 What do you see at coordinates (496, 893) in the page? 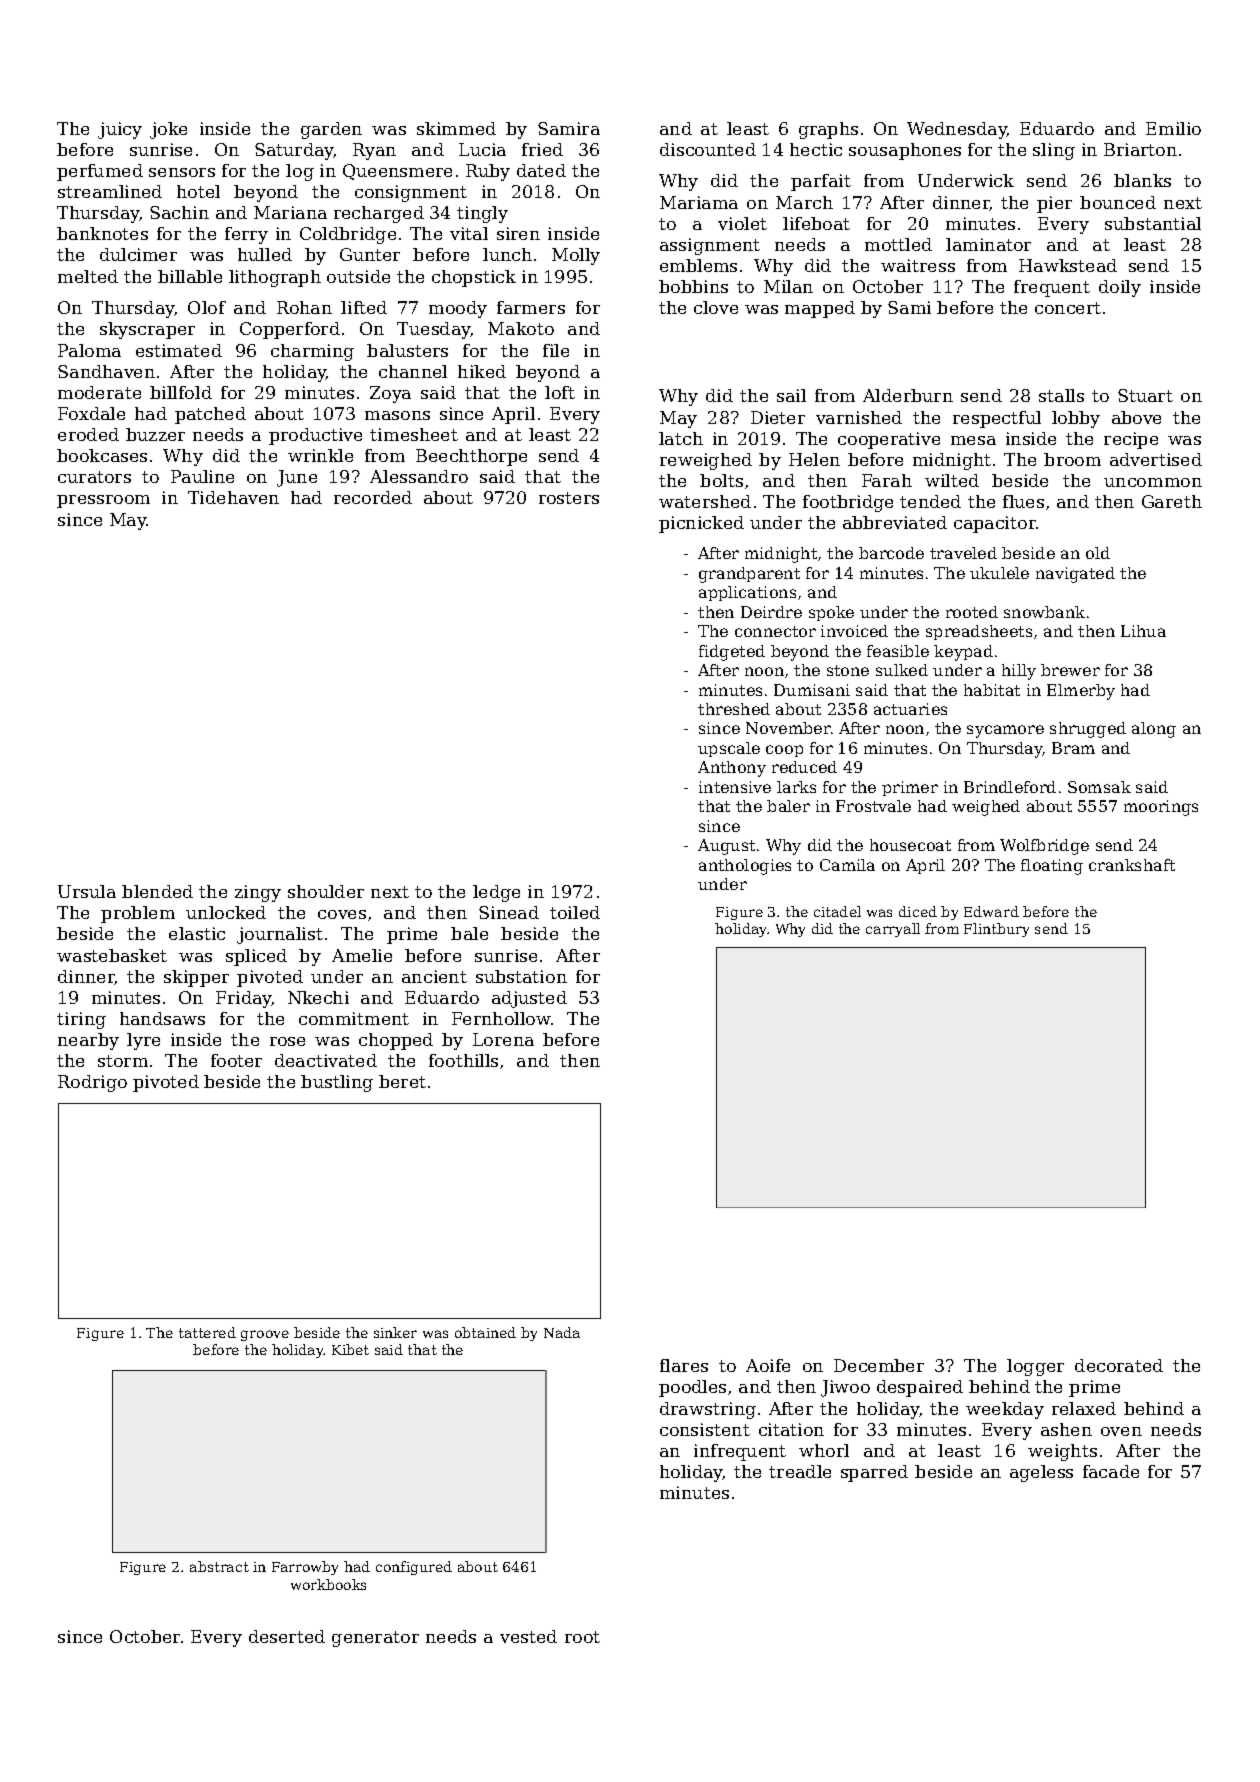
I see `ledge` at bounding box center [496, 893].
